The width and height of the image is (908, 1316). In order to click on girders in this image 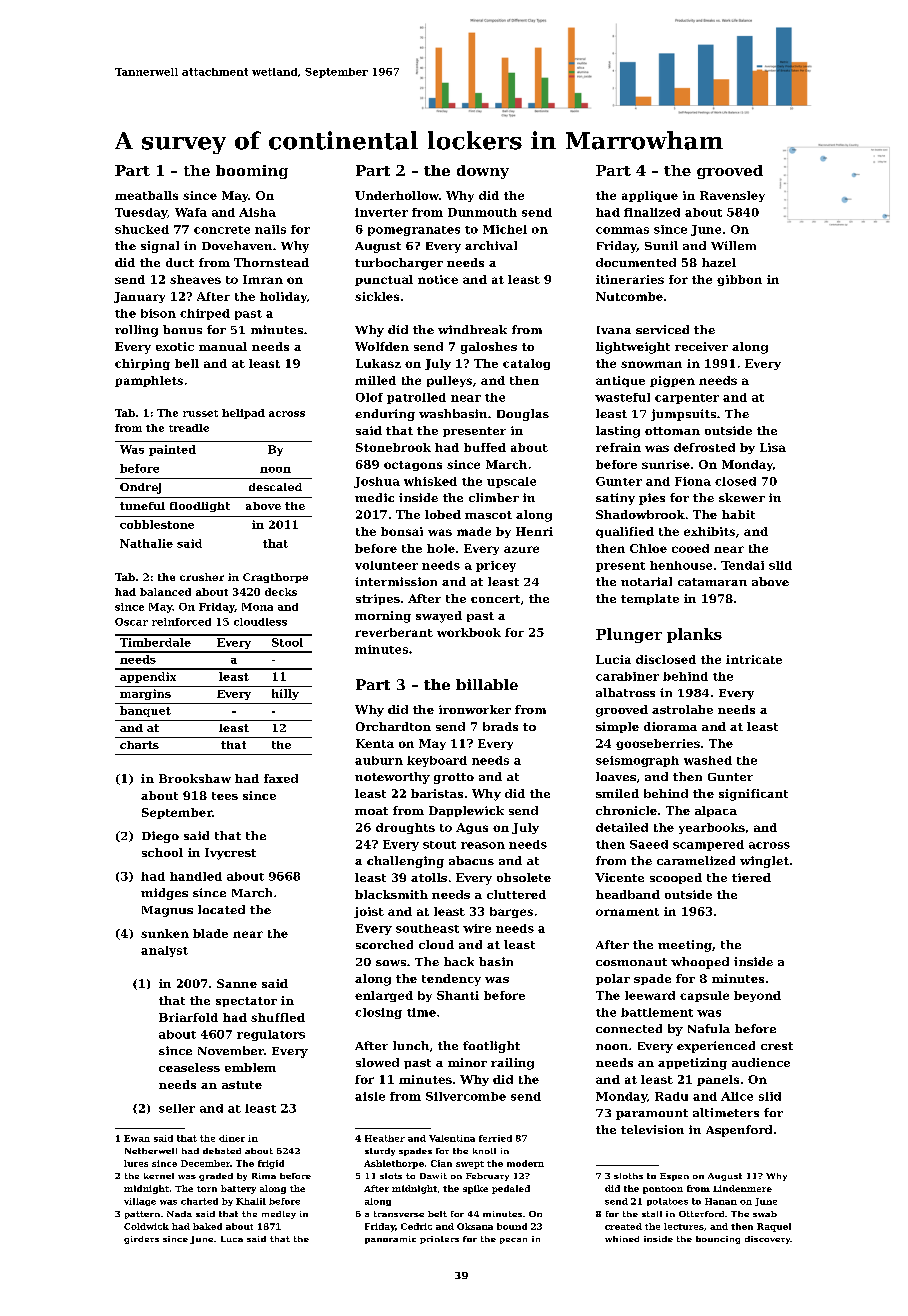, I will do `click(141, 1240)`.
